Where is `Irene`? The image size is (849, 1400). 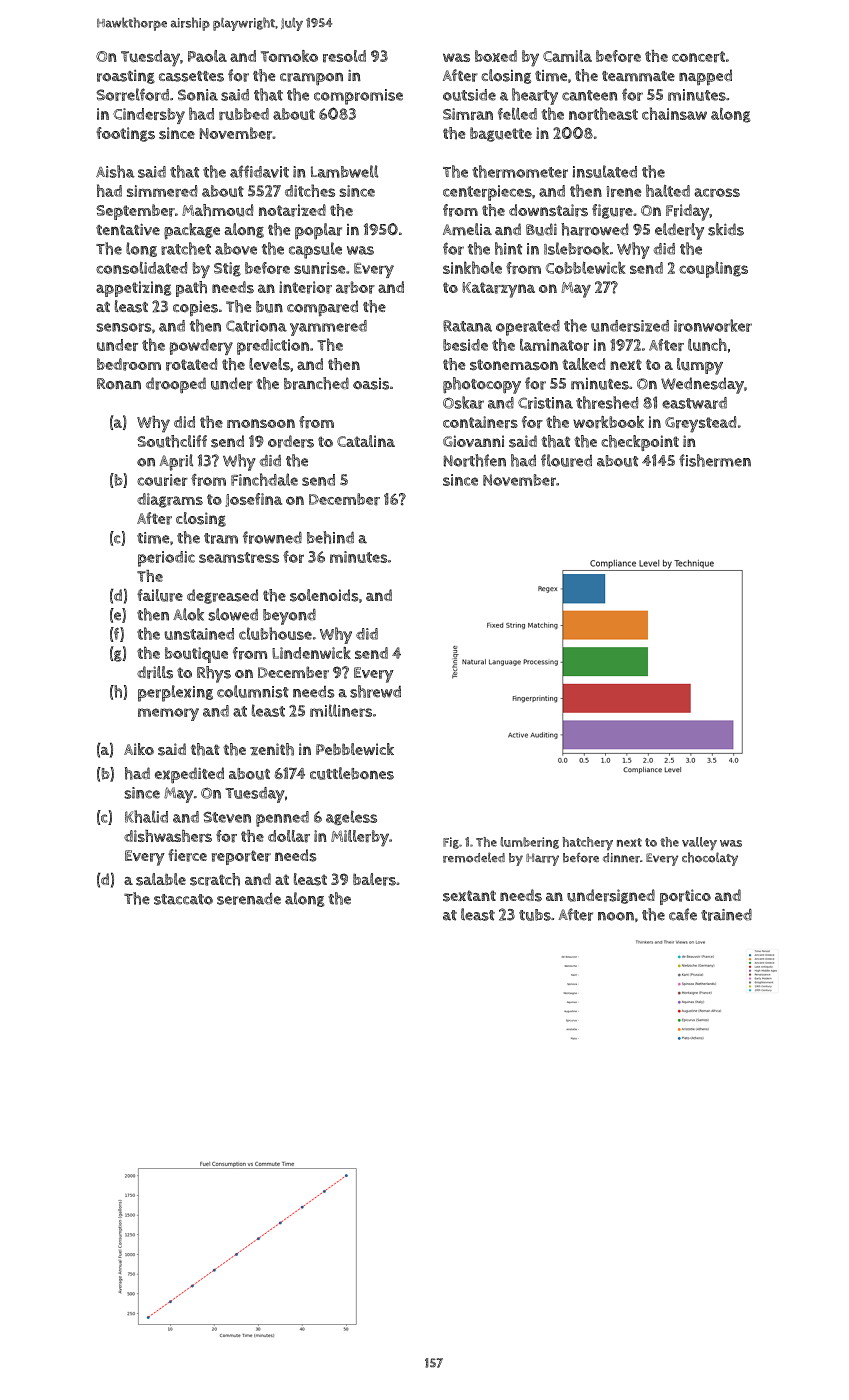 Irene is located at coordinates (624, 191).
